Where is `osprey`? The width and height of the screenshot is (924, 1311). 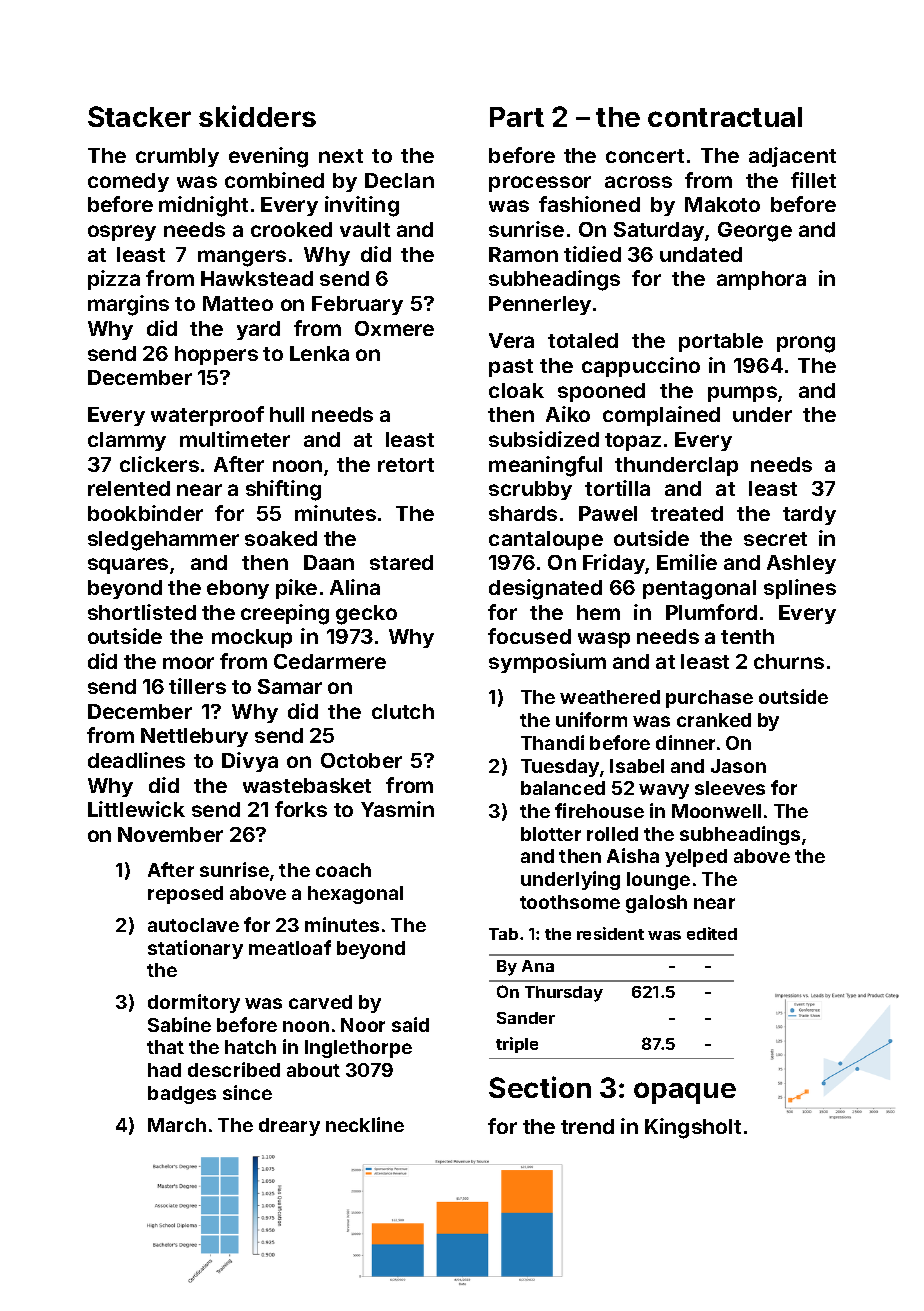 osprey is located at coordinates (122, 233).
